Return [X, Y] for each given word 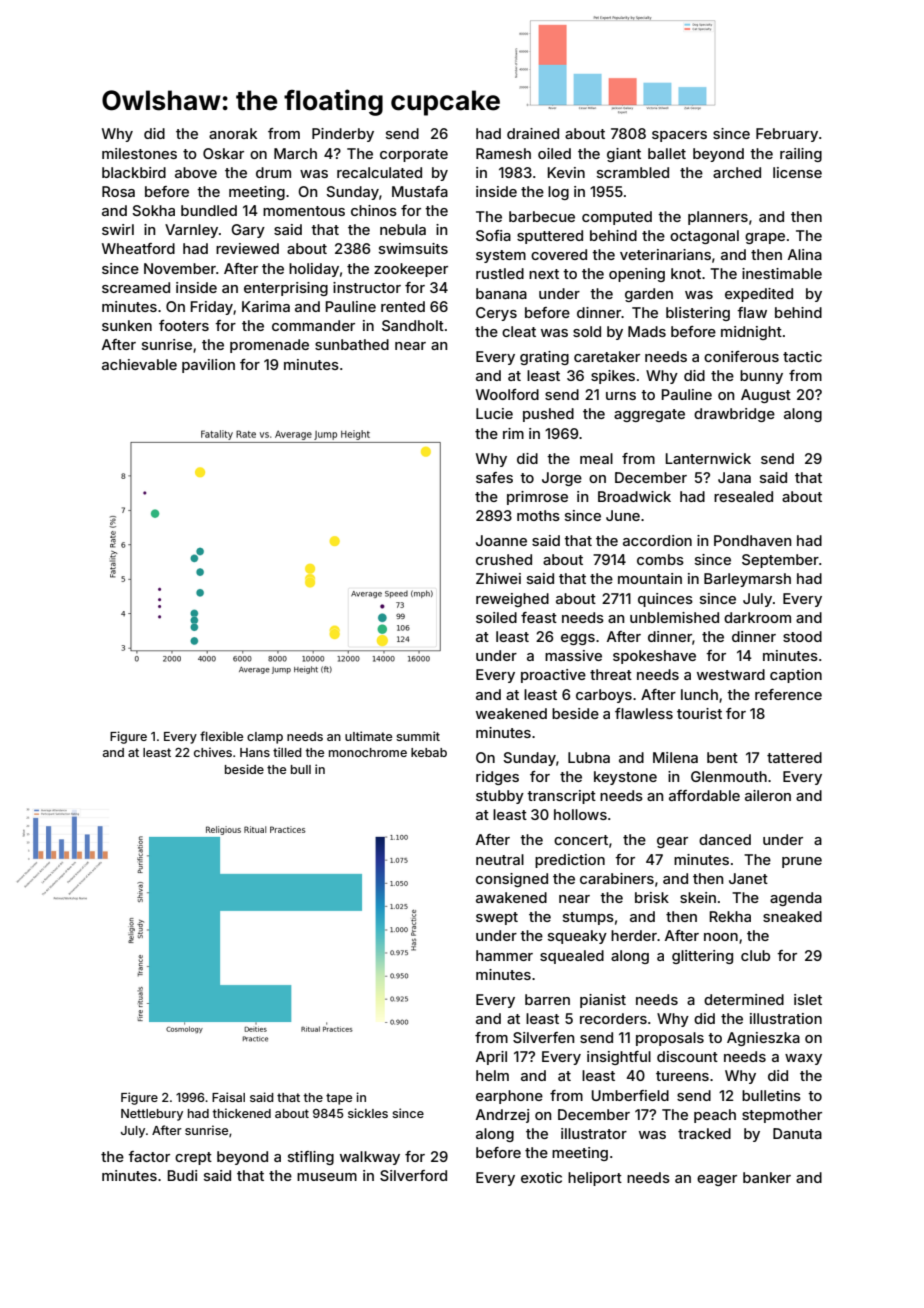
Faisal [228, 1097]
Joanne [501, 540]
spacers [679, 136]
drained [533, 133]
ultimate [368, 736]
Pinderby [343, 135]
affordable [704, 795]
